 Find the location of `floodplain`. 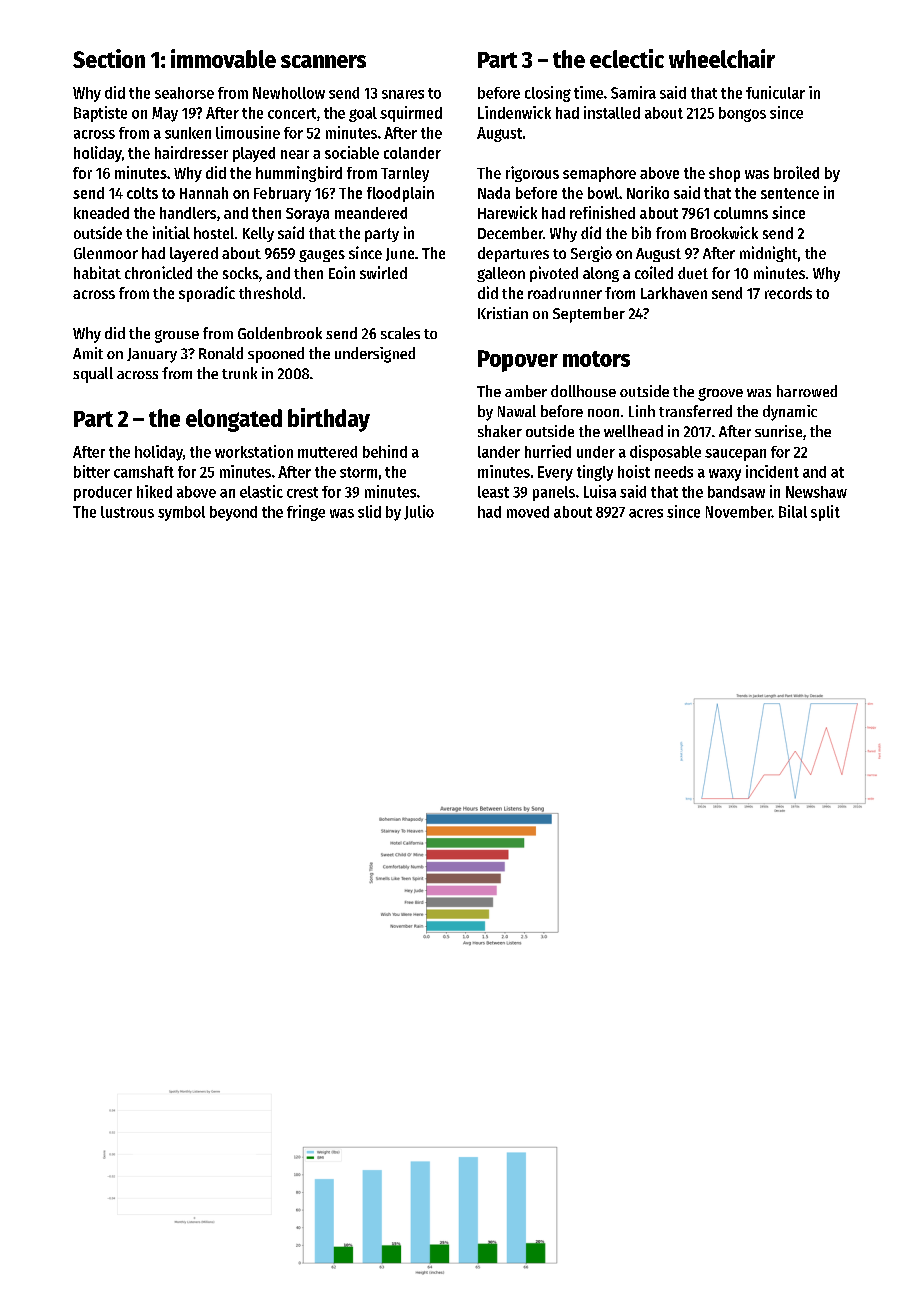

floodplain is located at coordinates (400, 194).
